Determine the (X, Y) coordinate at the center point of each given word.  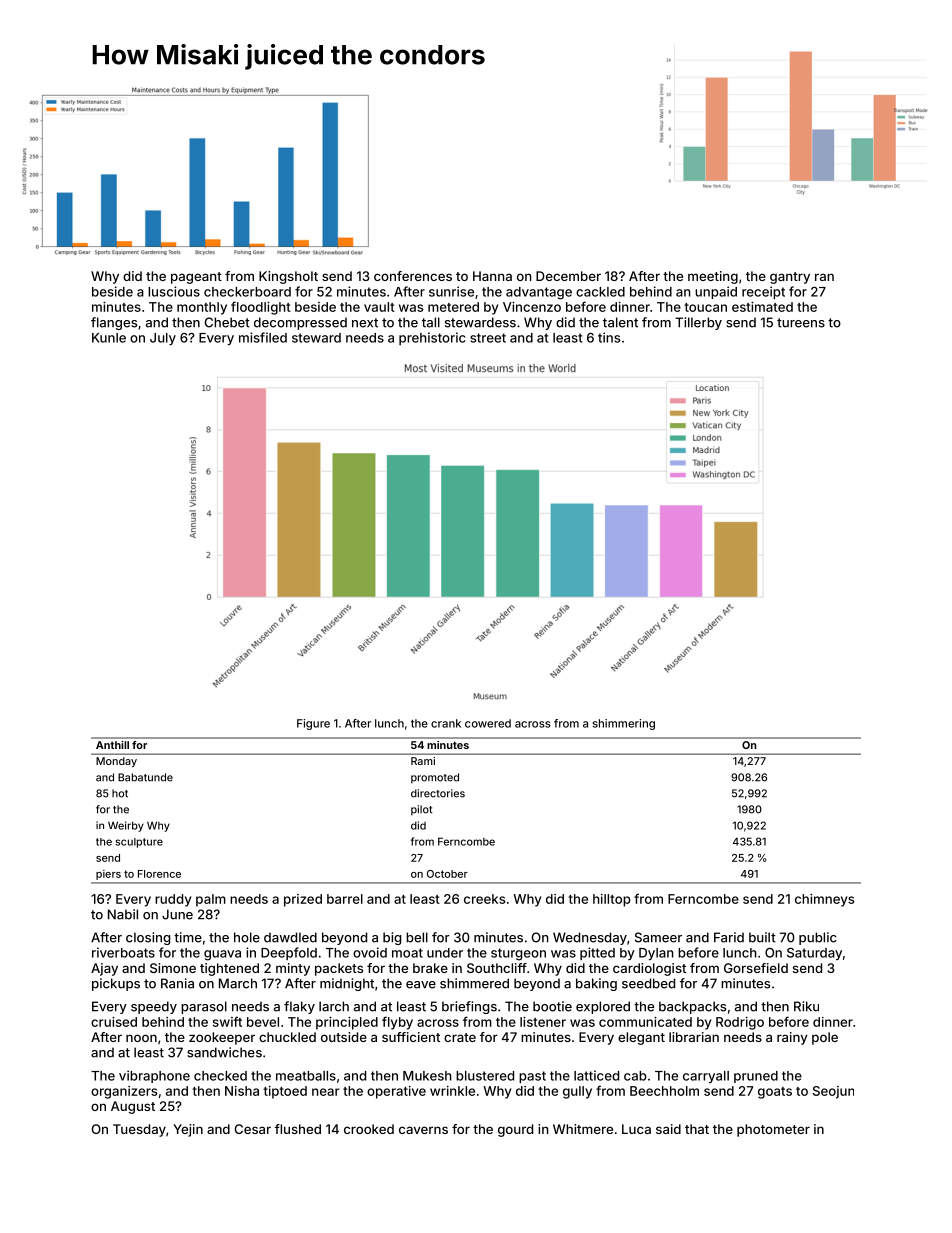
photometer (773, 1130)
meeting (713, 277)
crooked (369, 1129)
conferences (413, 276)
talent (620, 322)
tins (609, 337)
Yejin (188, 1130)
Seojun (833, 1092)
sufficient (411, 1037)
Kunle (109, 338)
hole (247, 937)
